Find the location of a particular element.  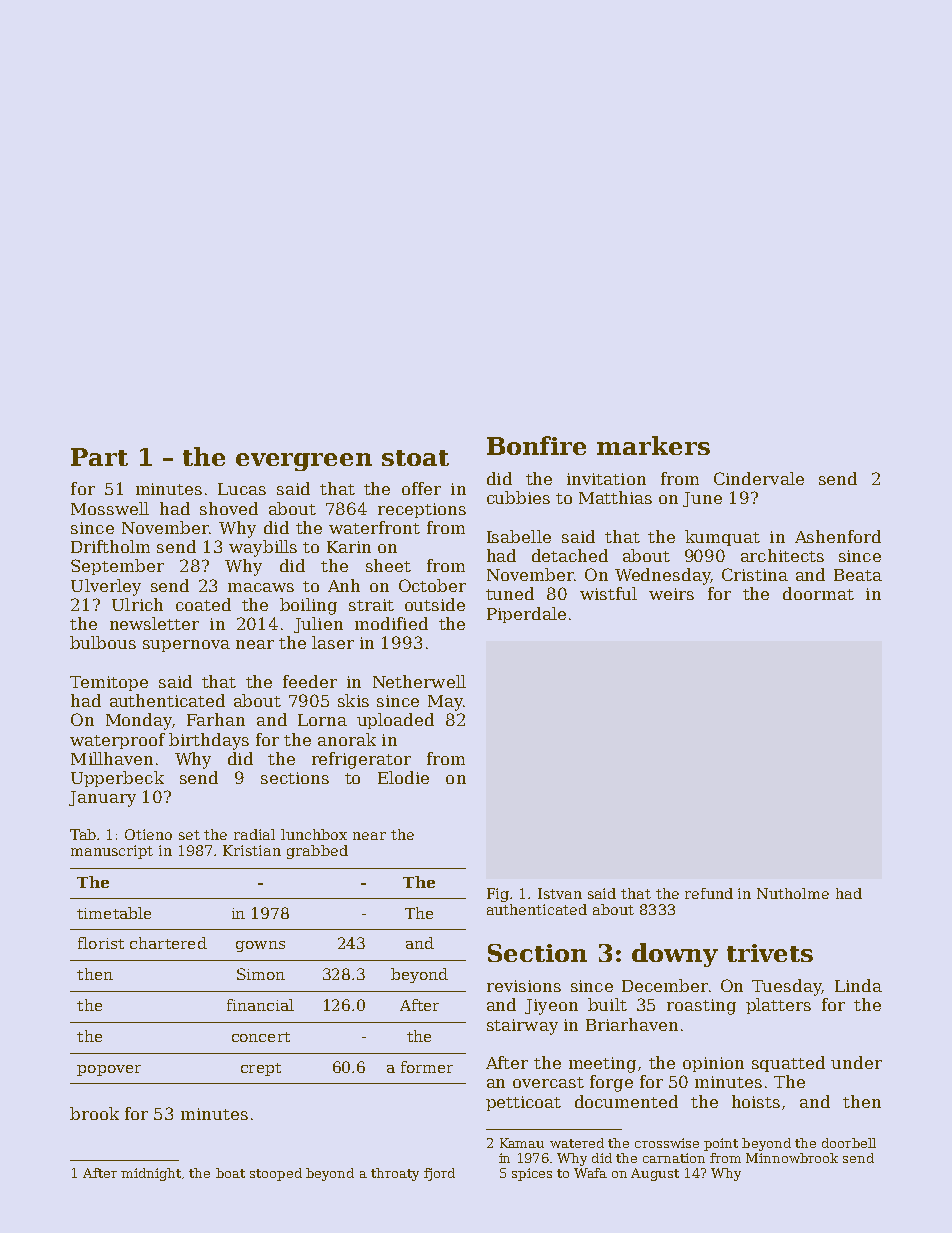

Ashenford is located at coordinates (838, 536).
